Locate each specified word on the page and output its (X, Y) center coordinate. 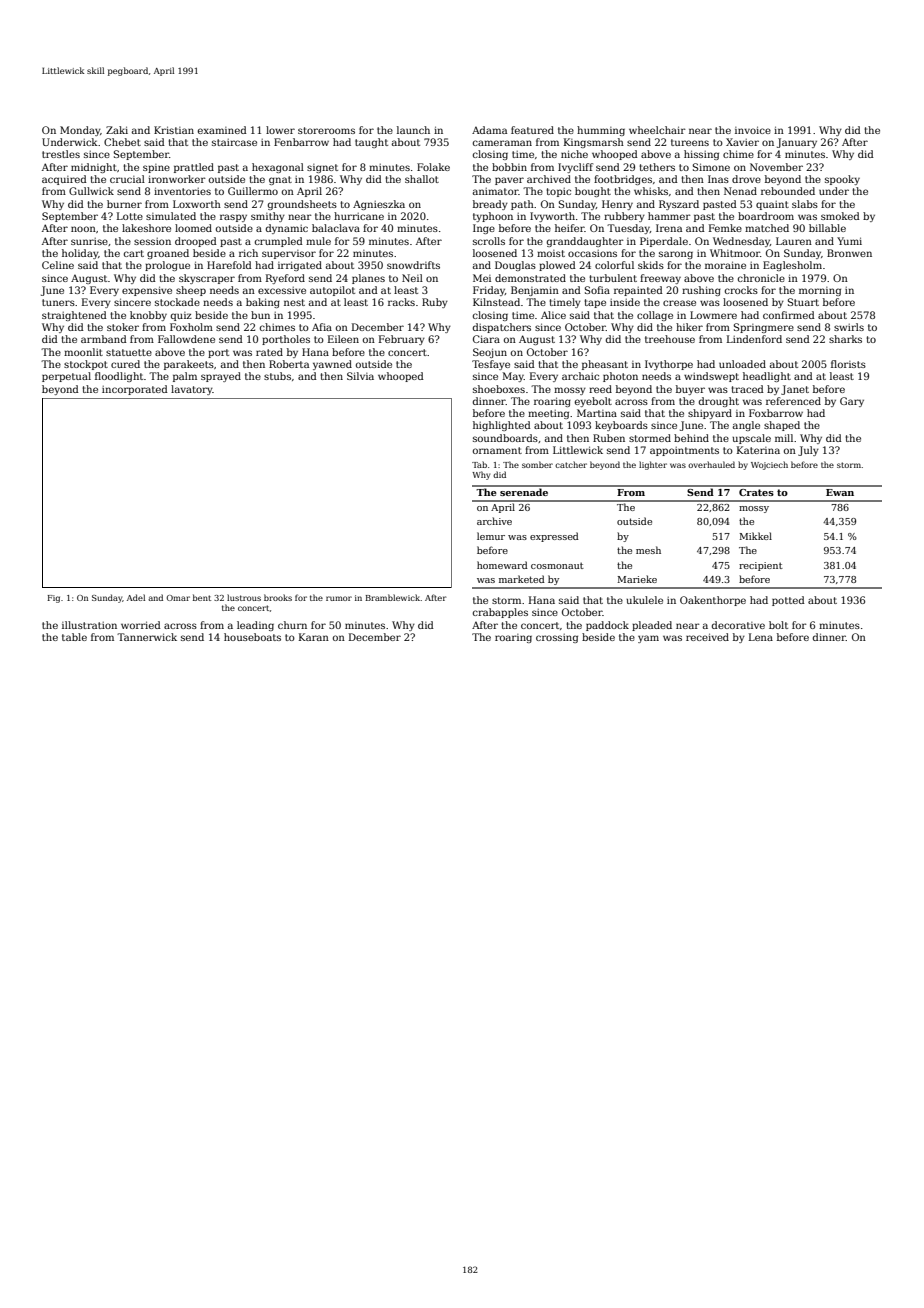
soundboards (505, 438)
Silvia (360, 376)
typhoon (493, 217)
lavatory (192, 390)
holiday (80, 254)
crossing (557, 638)
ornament (497, 450)
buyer (690, 390)
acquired (64, 180)
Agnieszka (379, 205)
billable (827, 228)
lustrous (244, 597)
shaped (782, 426)
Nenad (740, 191)
